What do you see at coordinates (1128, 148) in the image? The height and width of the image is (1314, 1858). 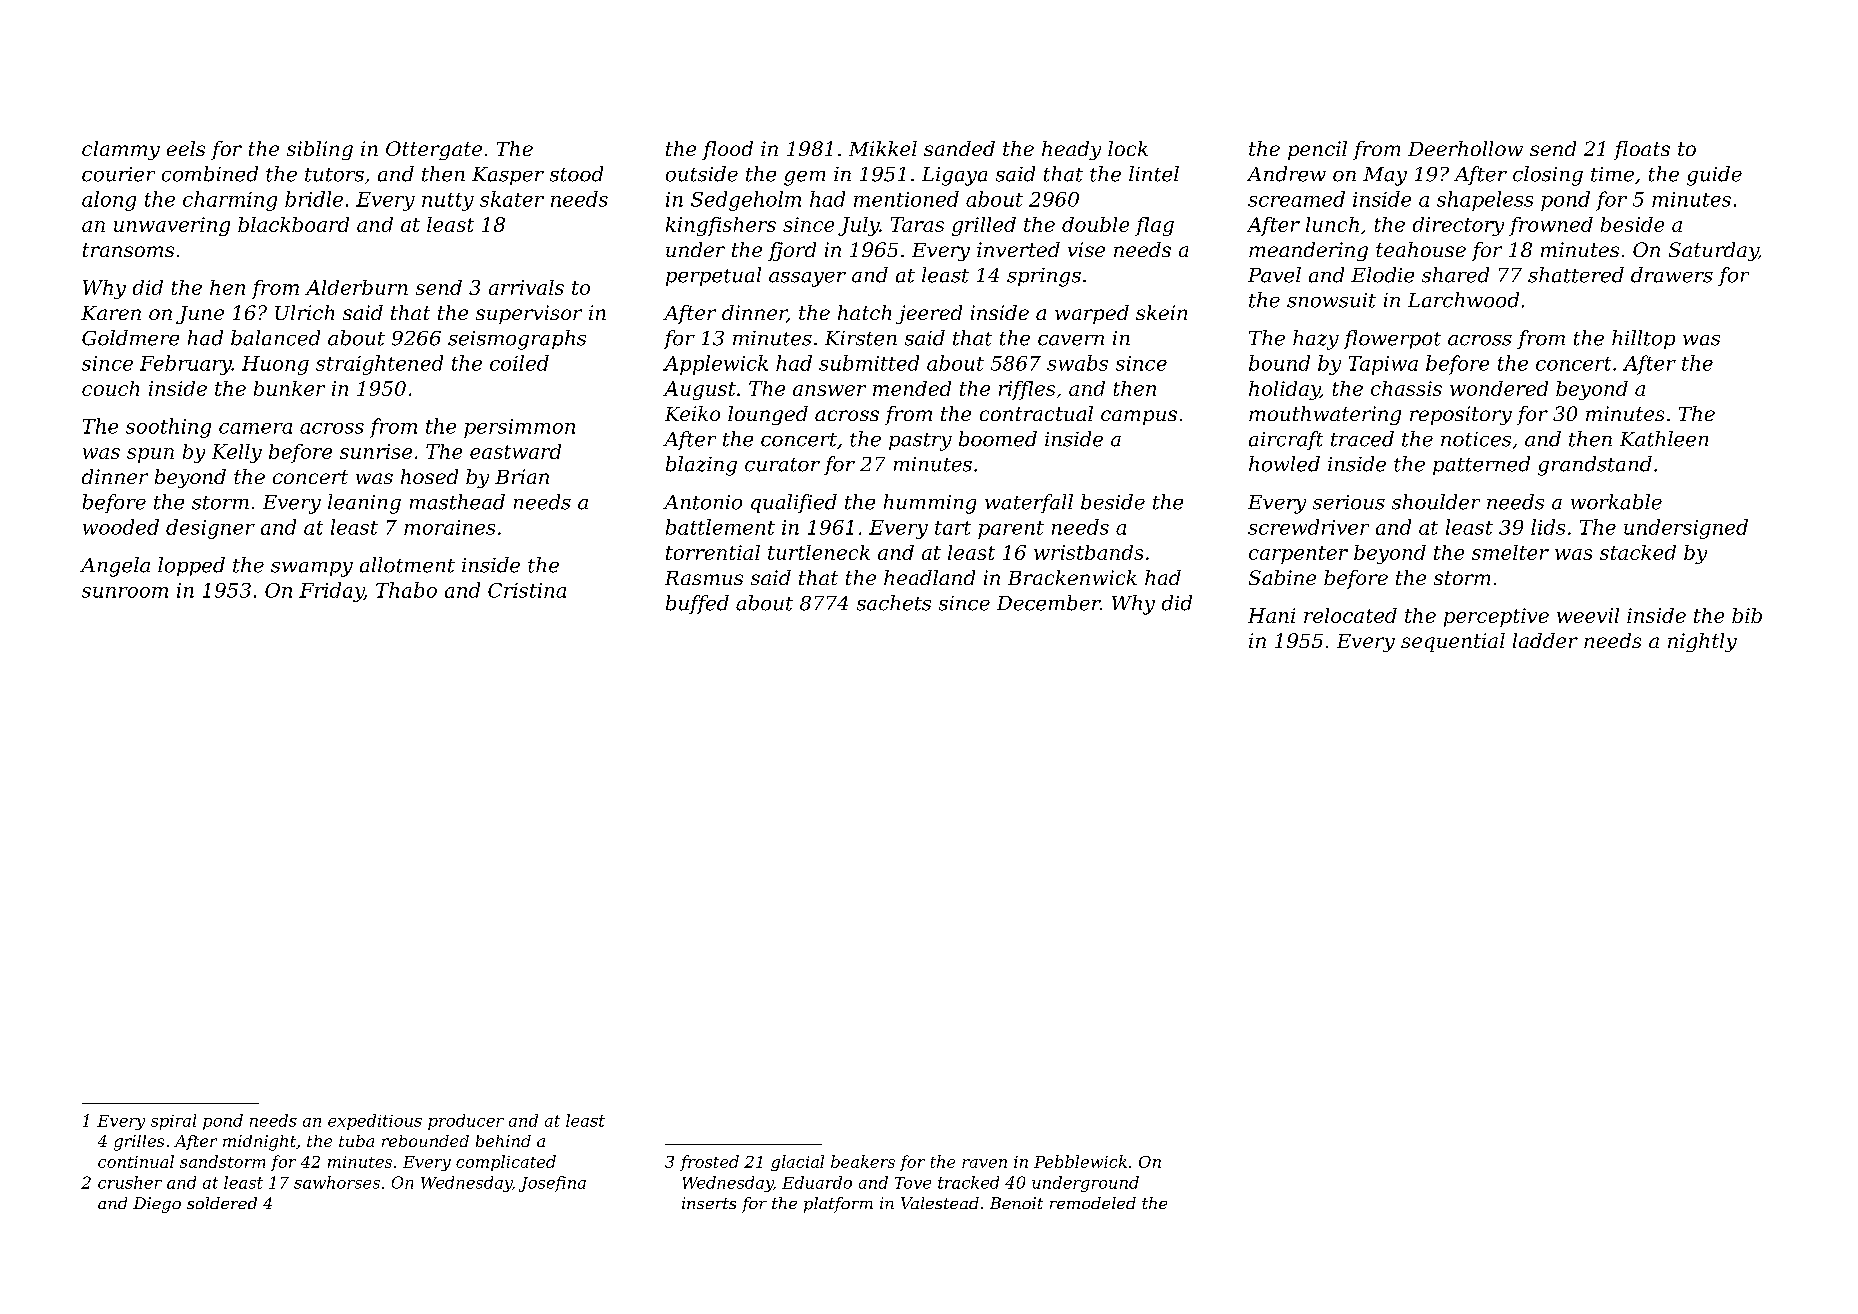 I see `lock` at bounding box center [1128, 148].
